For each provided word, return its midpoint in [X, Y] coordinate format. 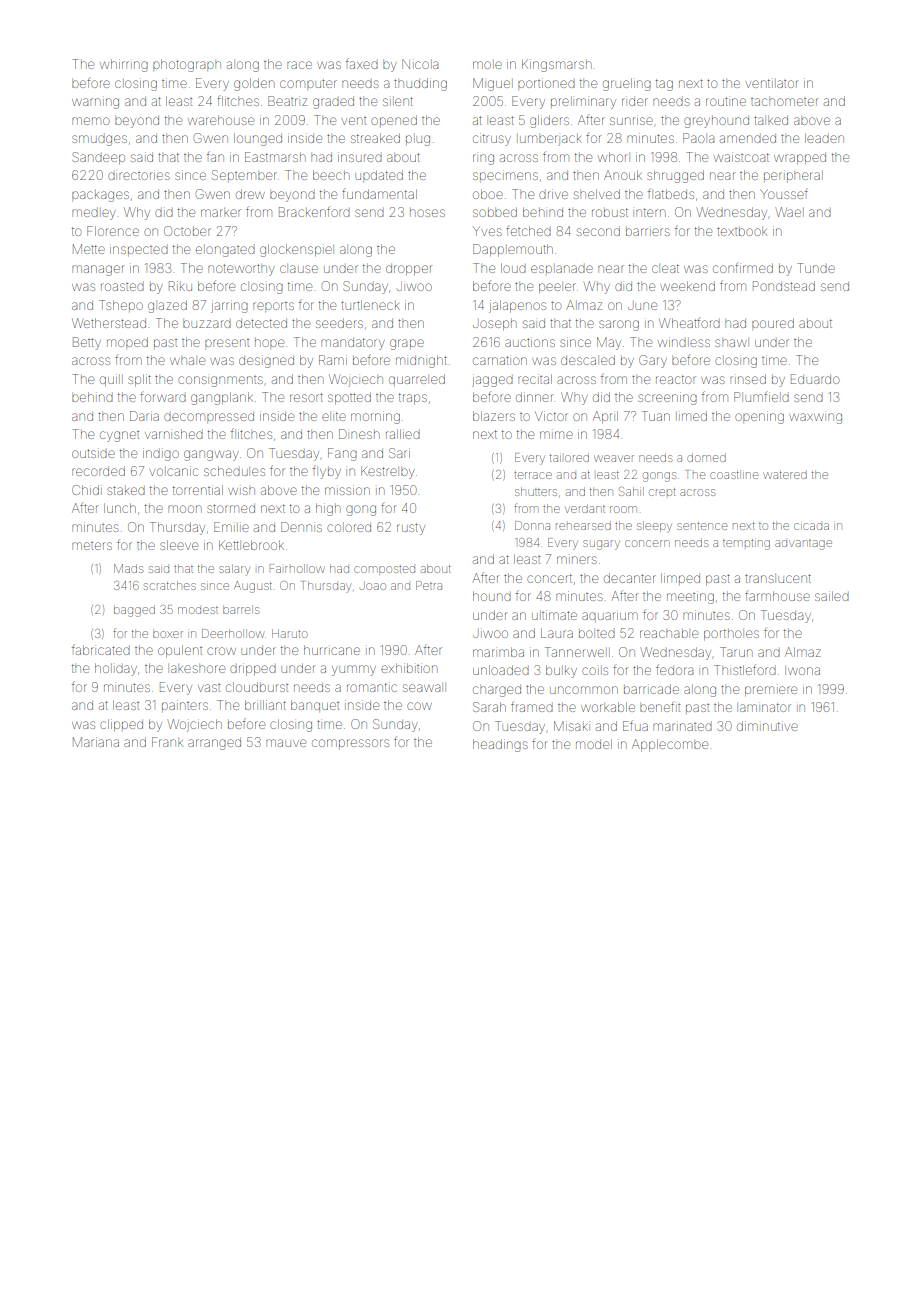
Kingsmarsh [556, 65]
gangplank [222, 398]
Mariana [96, 742]
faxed [362, 63]
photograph [187, 65]
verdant [585, 509]
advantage [803, 545]
